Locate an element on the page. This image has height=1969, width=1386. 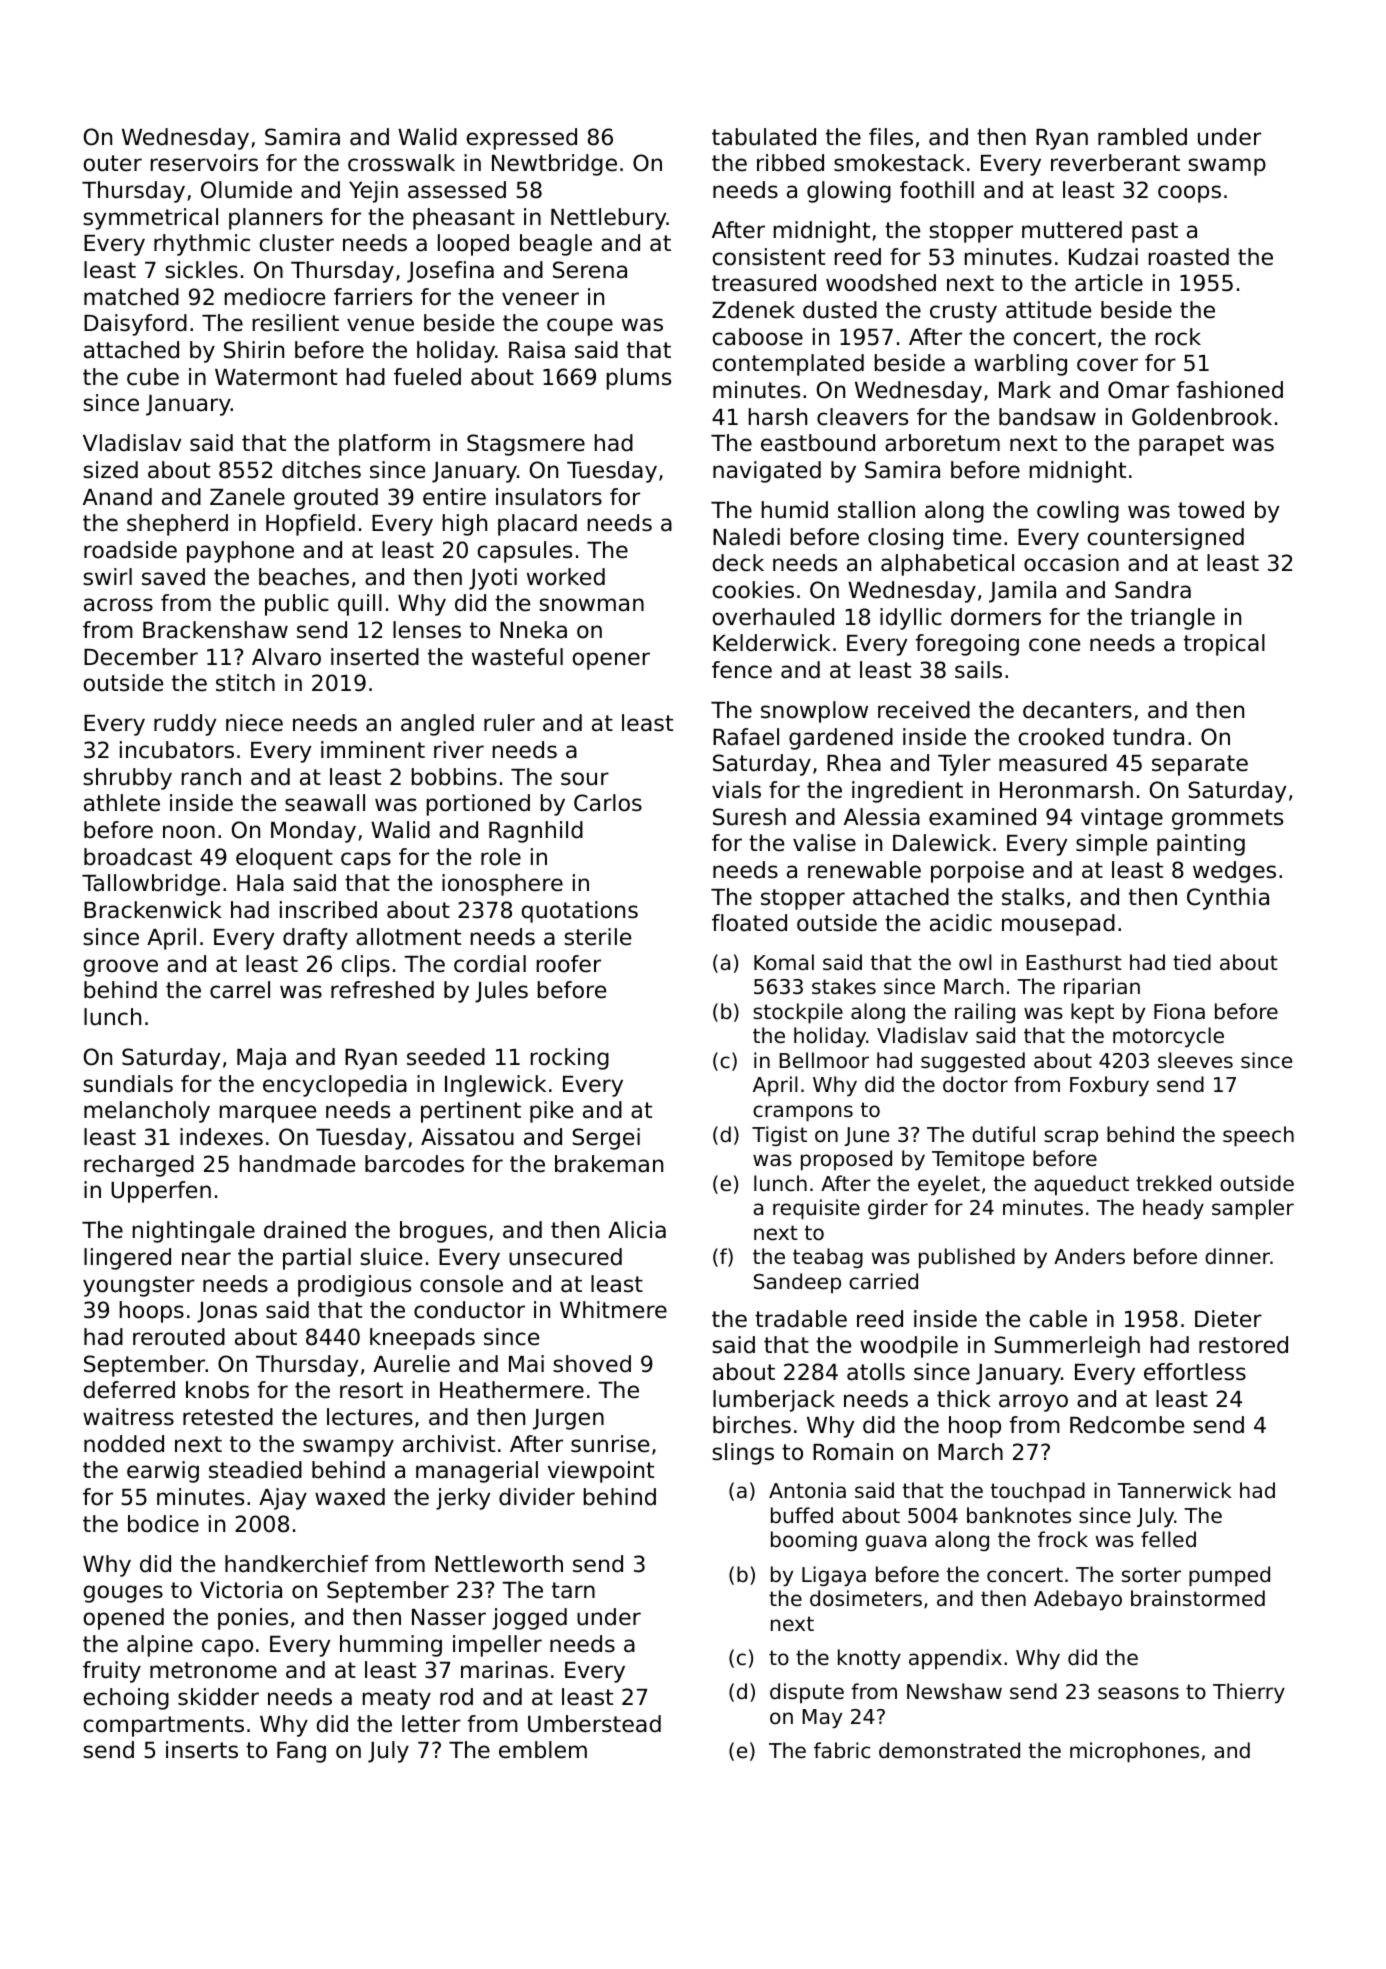
Upperfen is located at coordinates (161, 1192).
